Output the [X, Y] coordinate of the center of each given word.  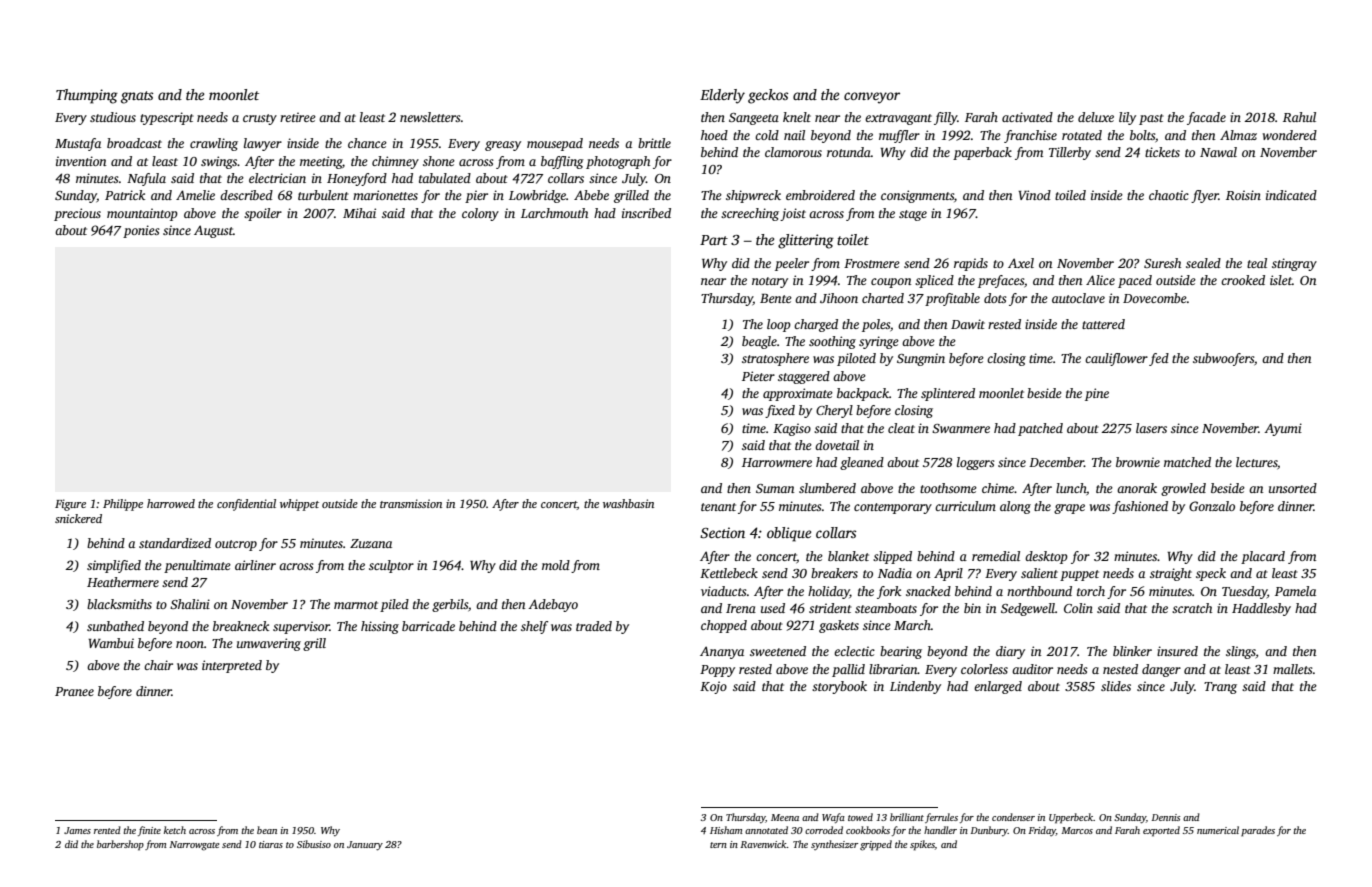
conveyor [872, 98]
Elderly [722, 96]
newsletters [430, 117]
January [365, 846]
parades [1258, 831]
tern [718, 845]
